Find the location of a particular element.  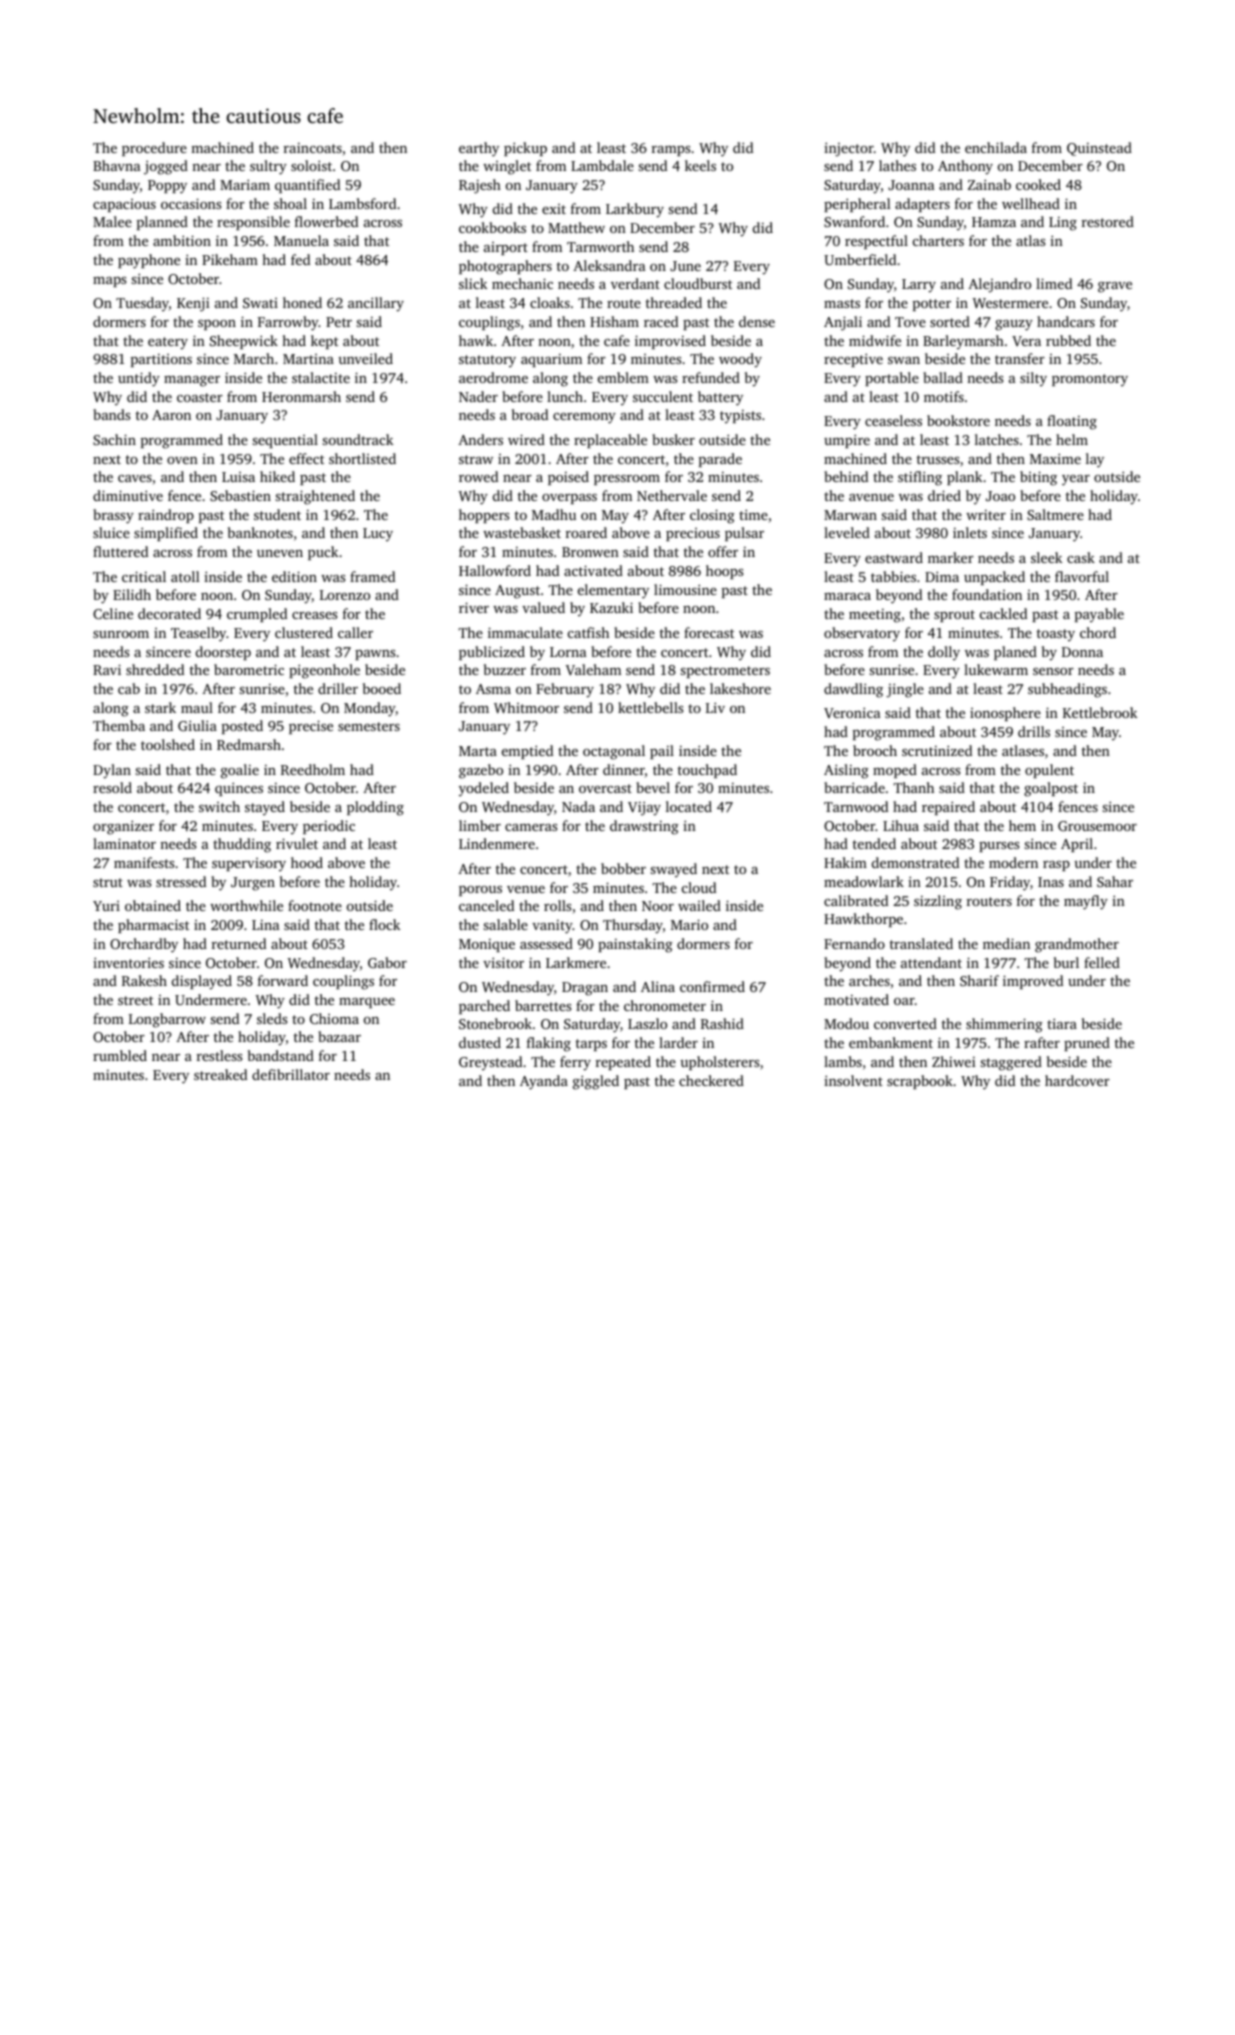

aquarium is located at coordinates (551, 360).
